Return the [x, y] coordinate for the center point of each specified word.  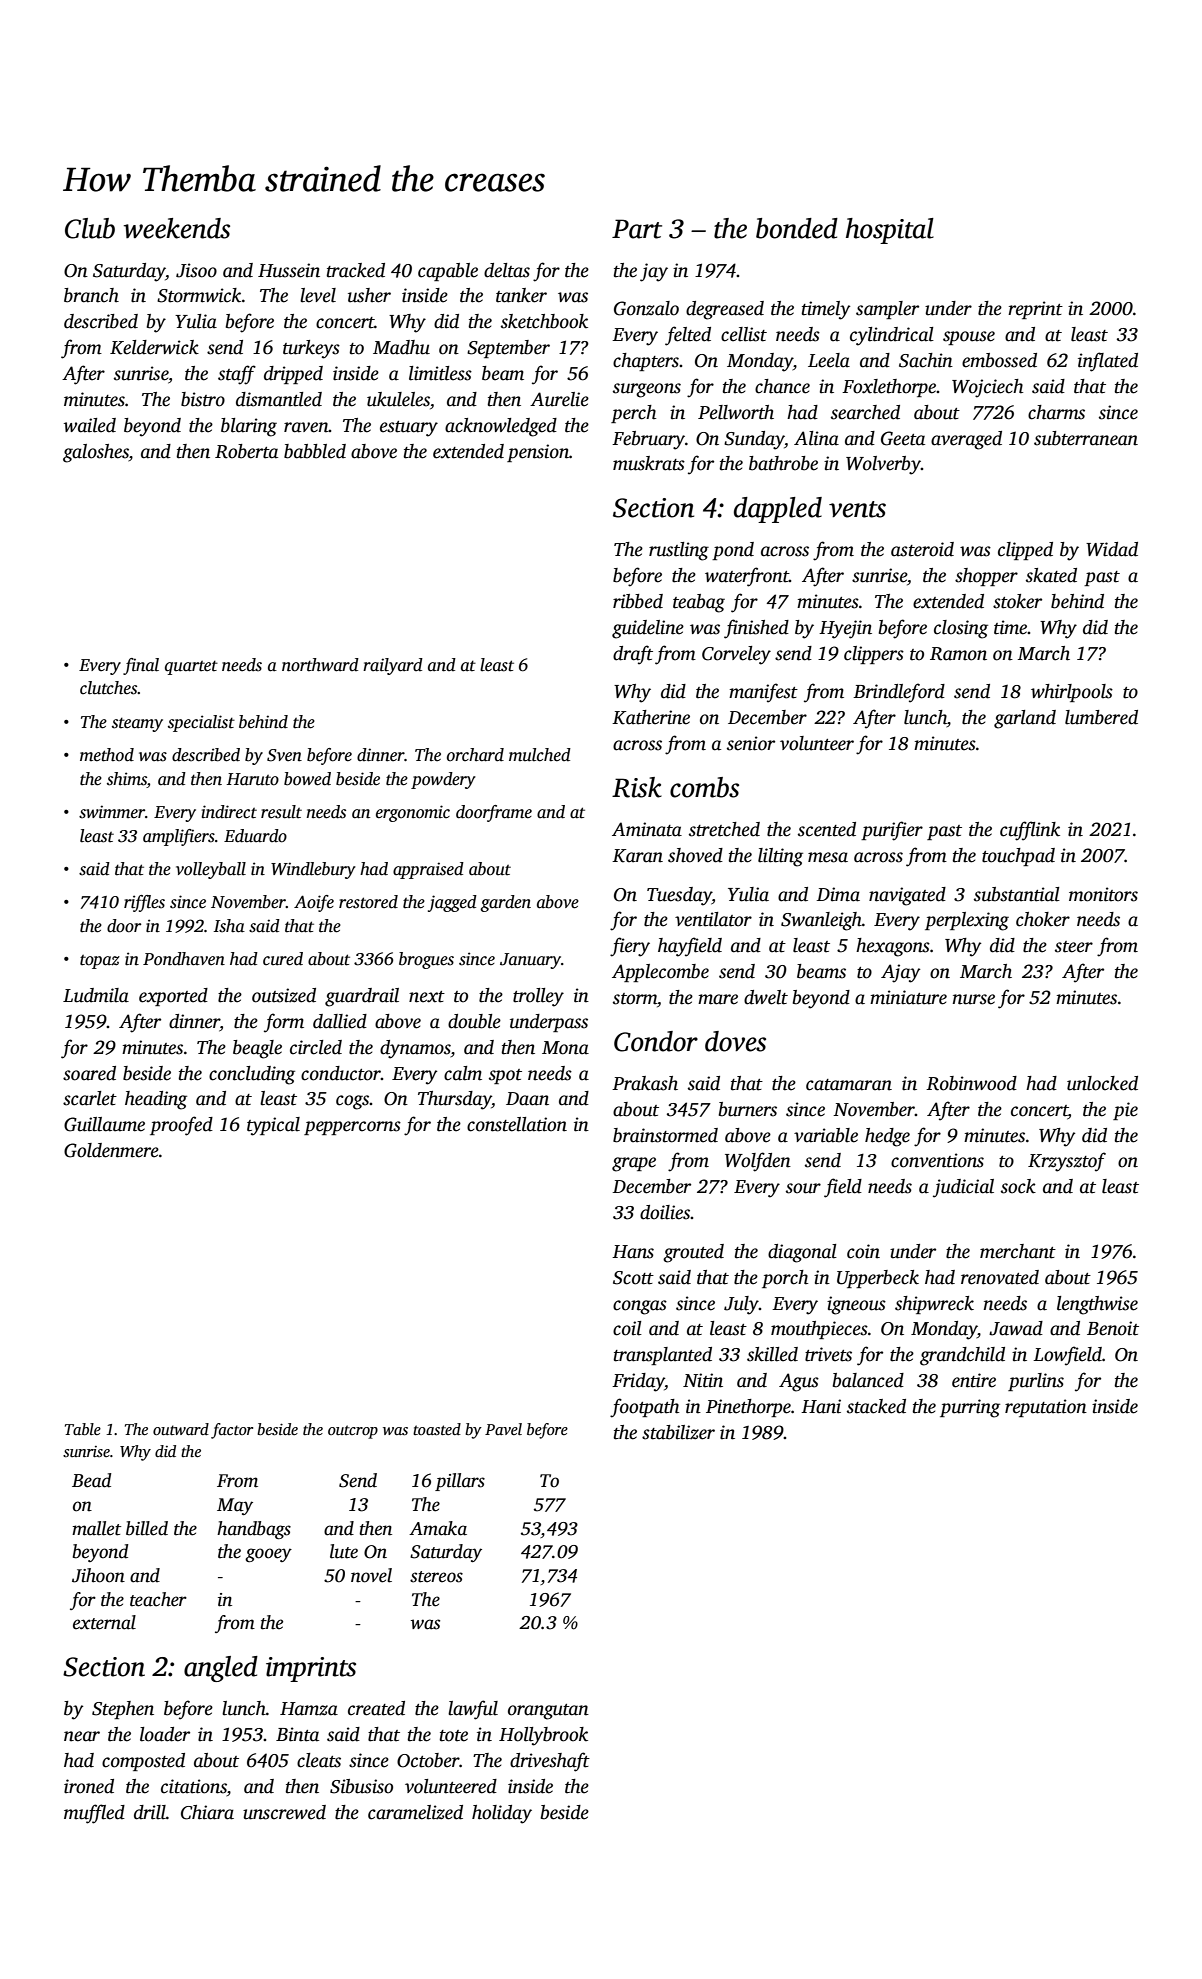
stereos [436, 1577]
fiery [630, 947]
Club [90, 228]
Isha [229, 926]
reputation [1046, 1408]
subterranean [1086, 438]
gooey [268, 1555]
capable [448, 272]
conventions [937, 1160]
